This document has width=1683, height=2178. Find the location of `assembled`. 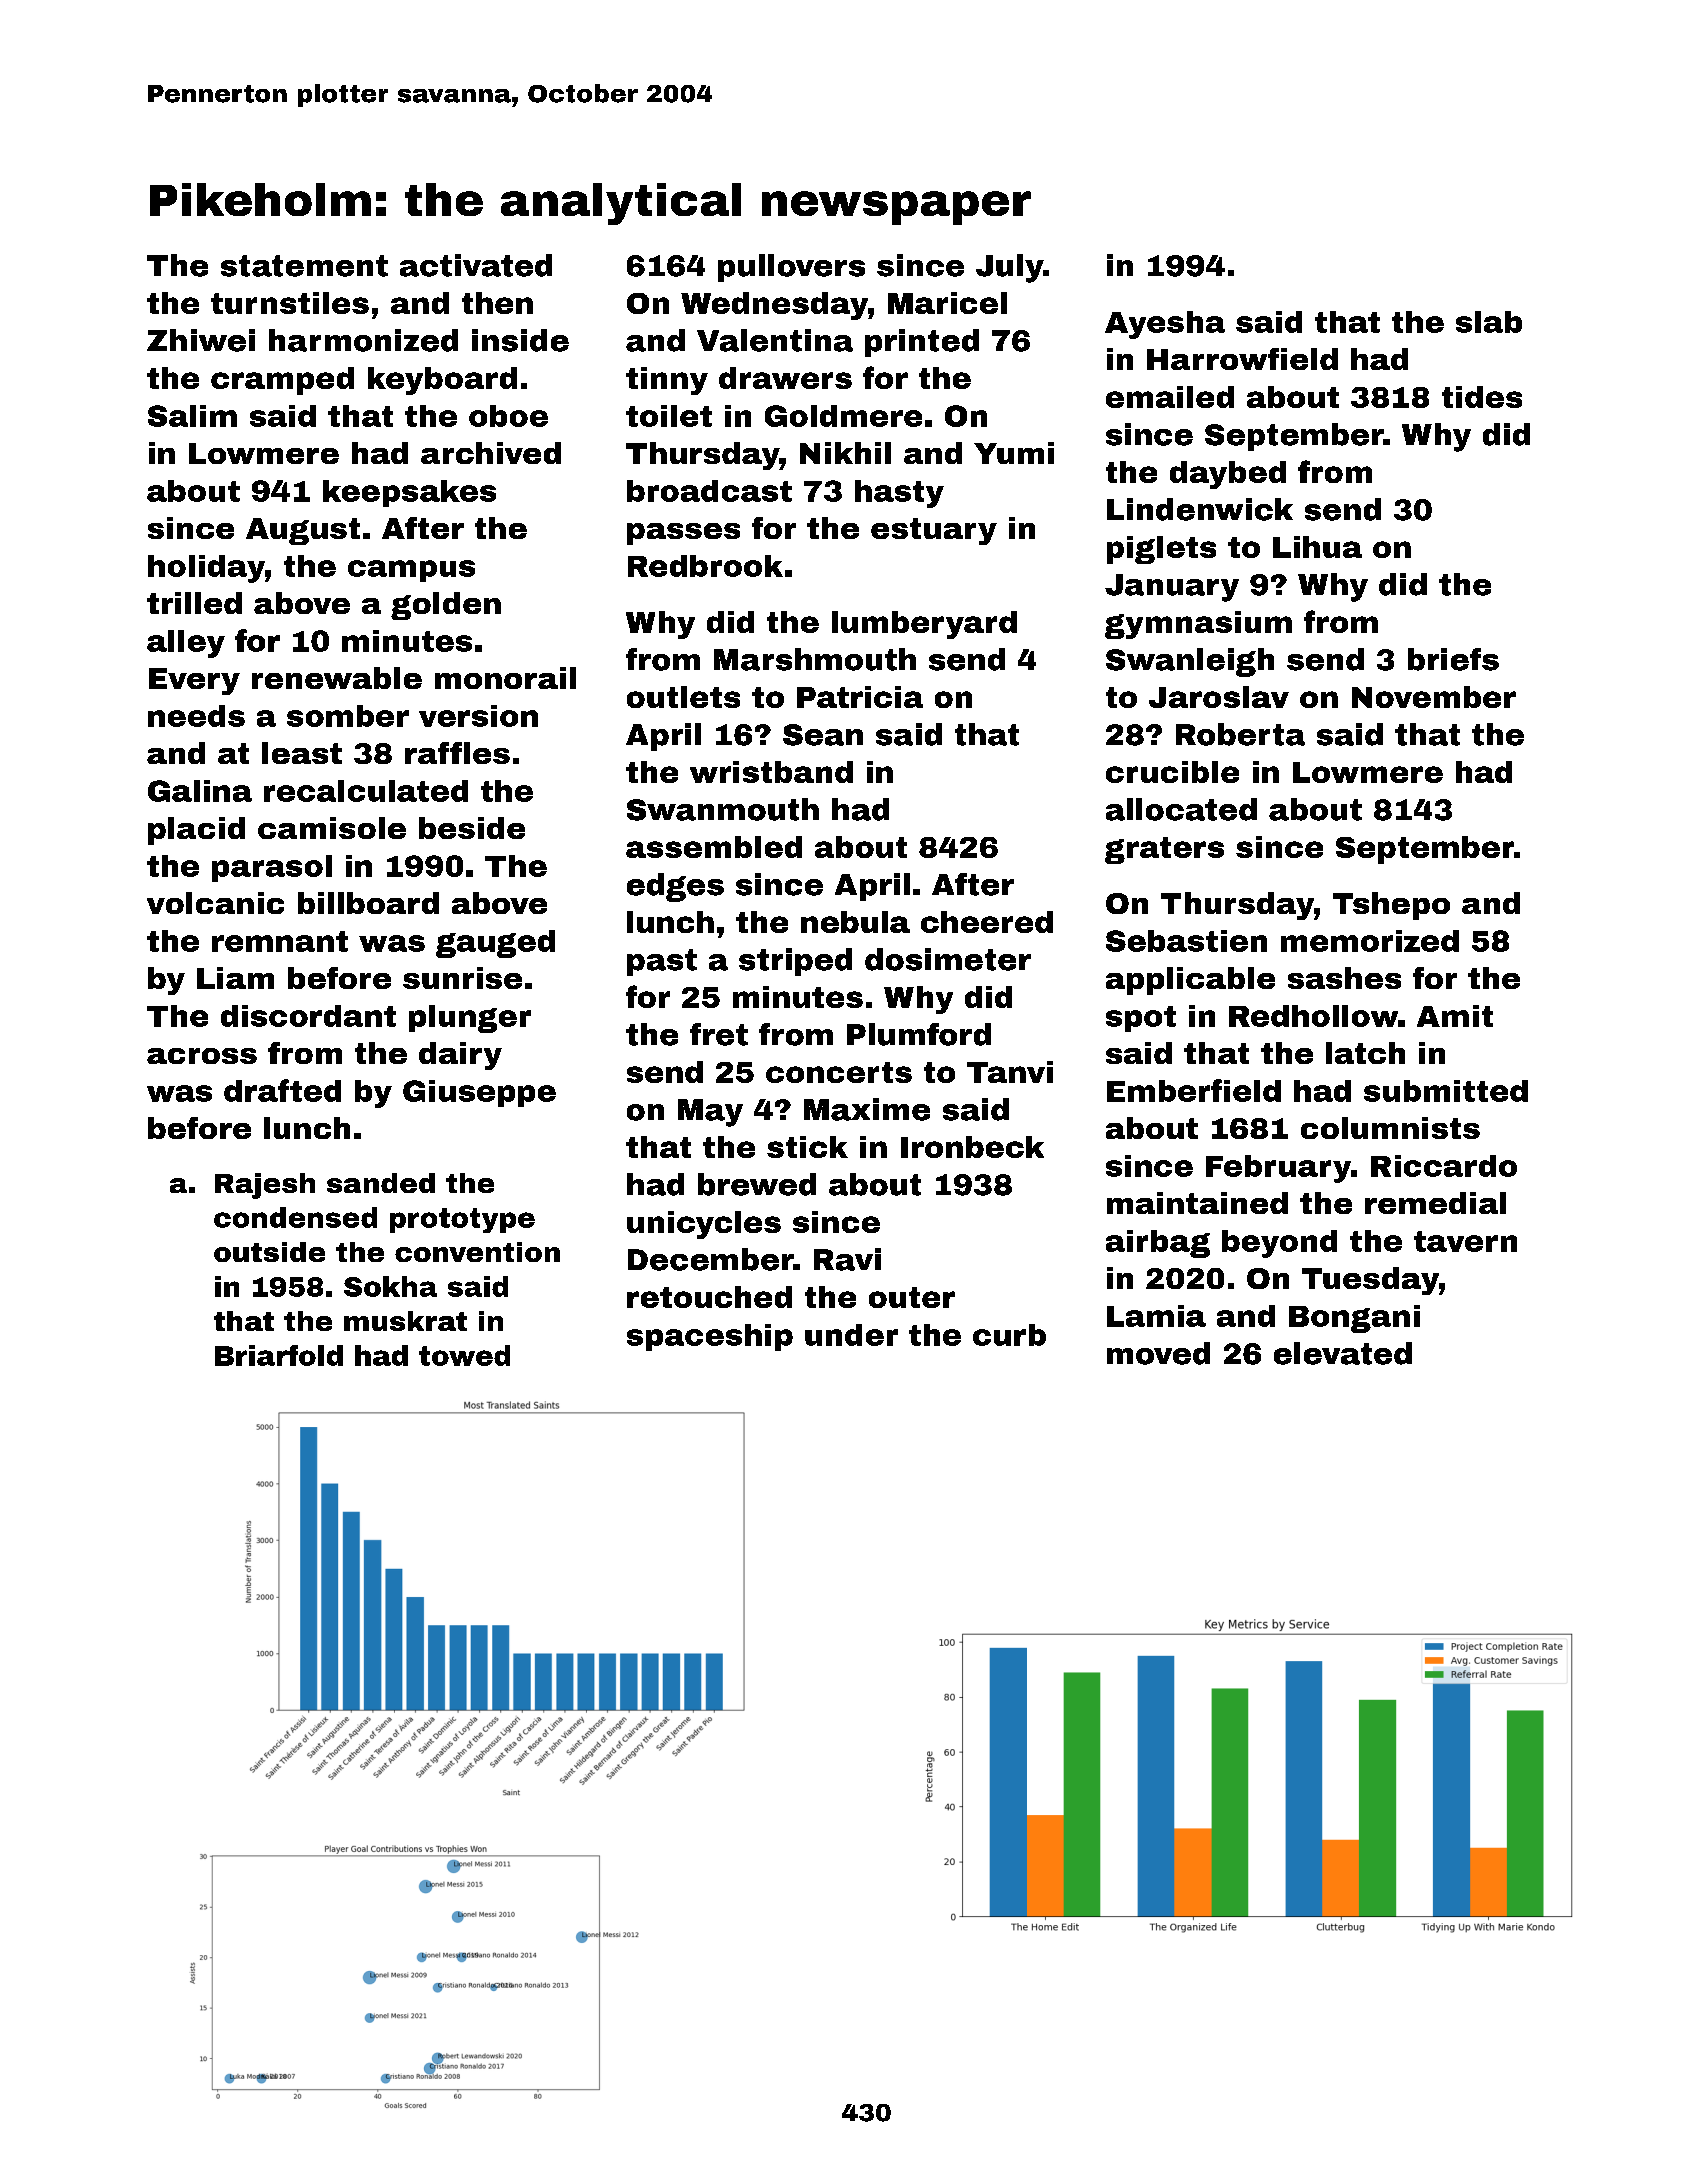

assembled is located at coordinates (714, 847).
